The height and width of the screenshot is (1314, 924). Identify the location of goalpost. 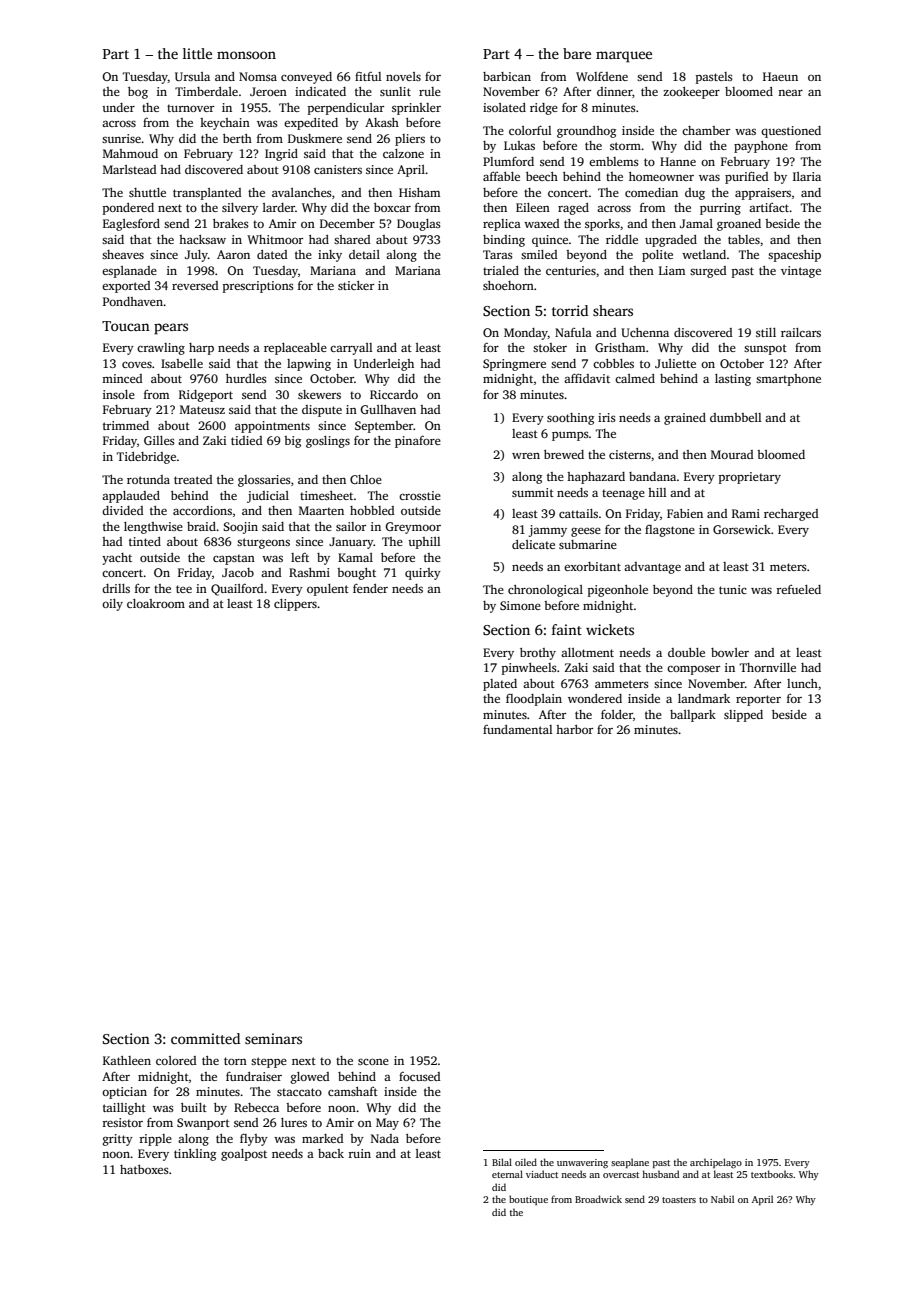
(244, 1155).
